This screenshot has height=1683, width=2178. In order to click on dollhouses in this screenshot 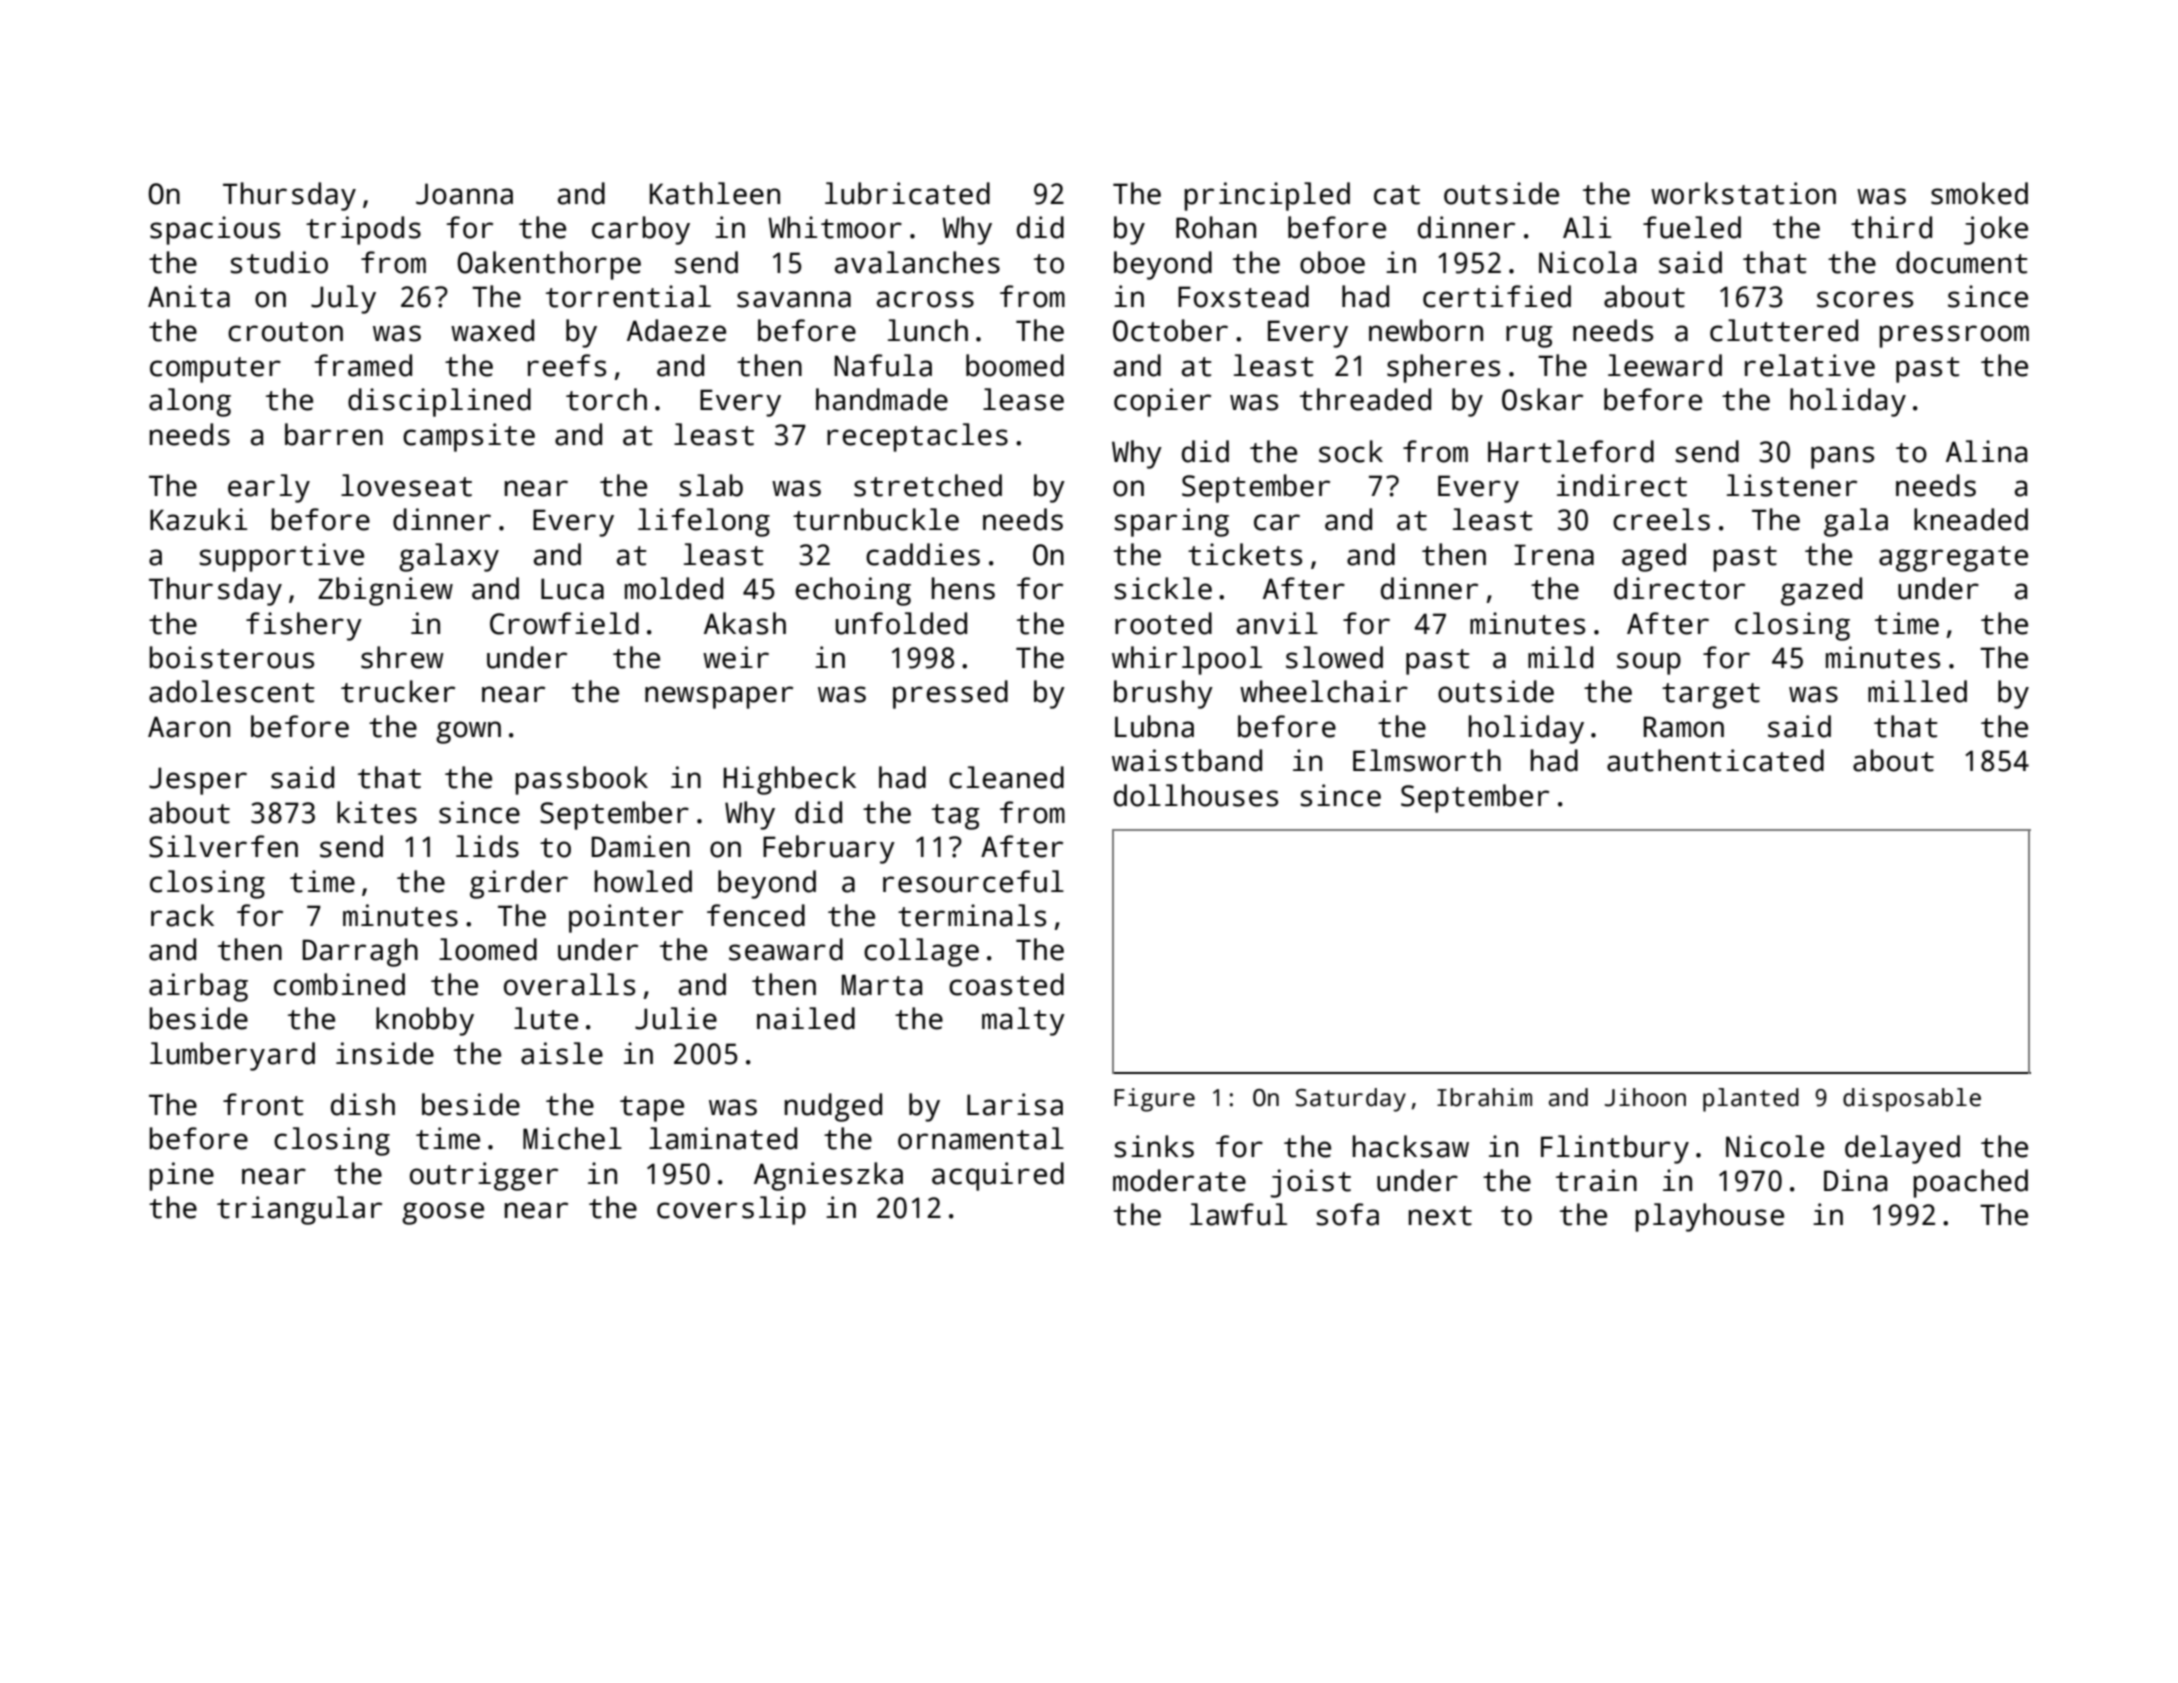, I will do `click(1196, 795)`.
